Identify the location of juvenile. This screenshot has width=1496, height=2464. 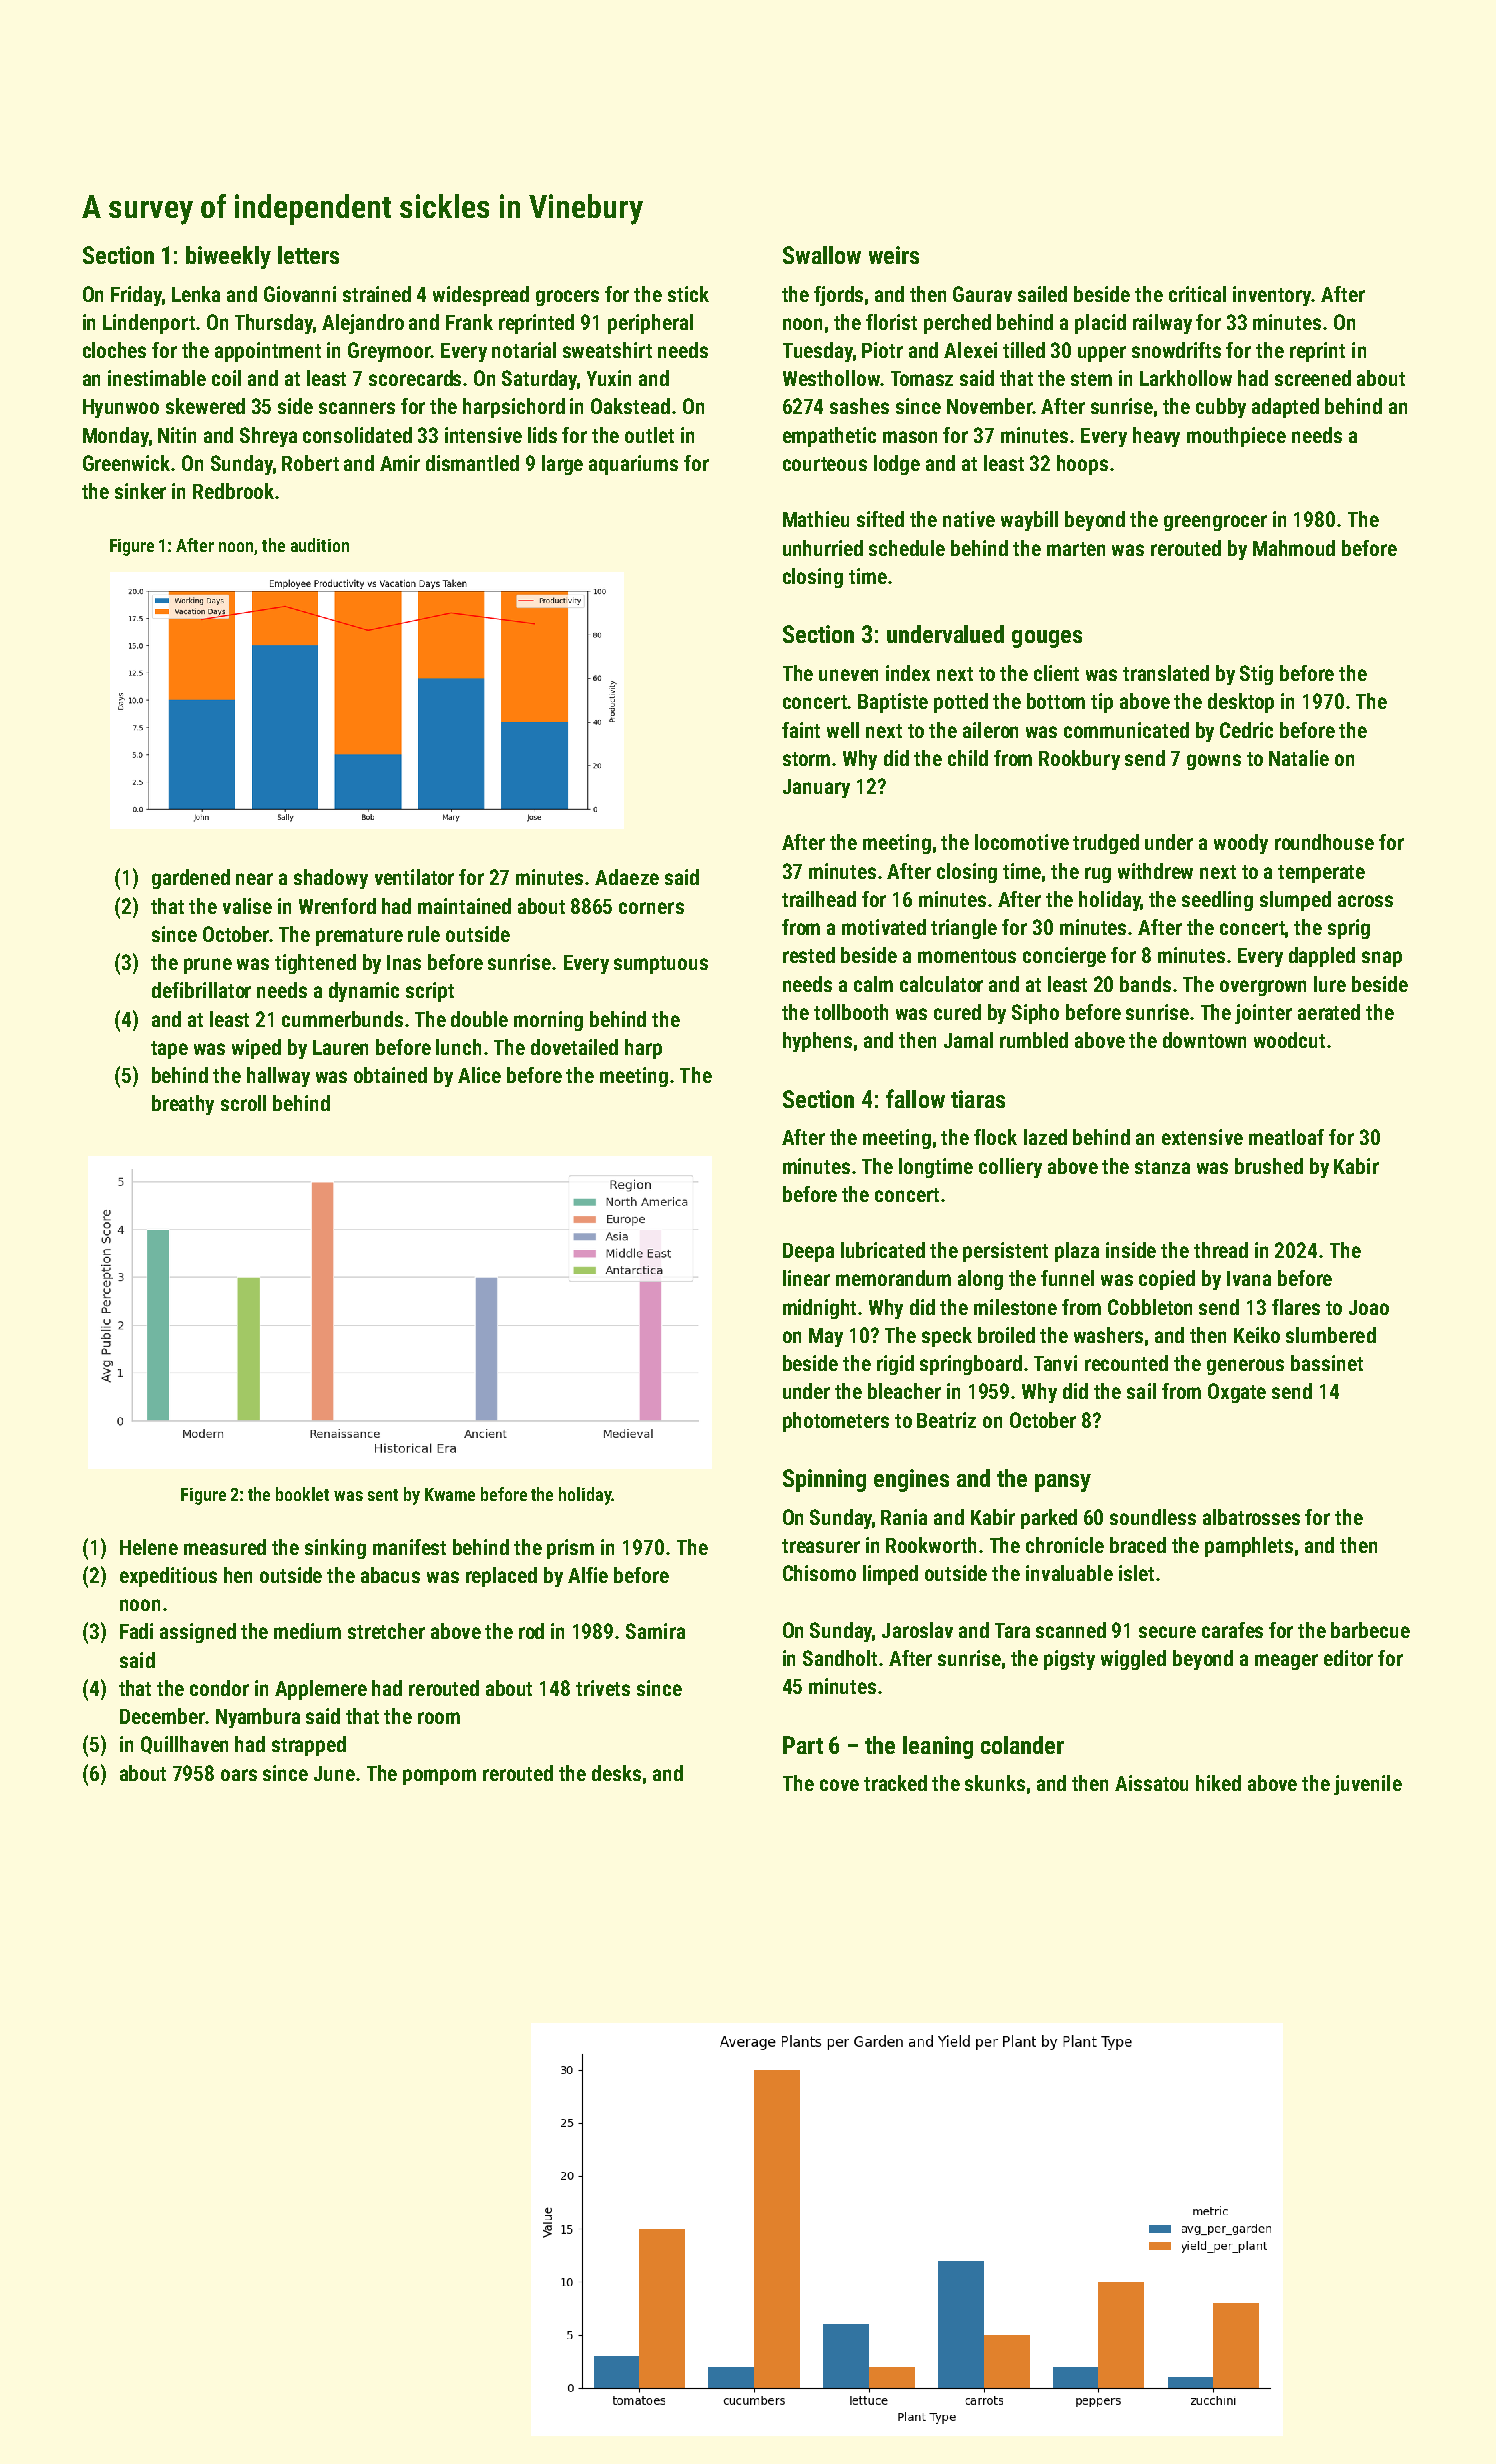
(1368, 1785).
